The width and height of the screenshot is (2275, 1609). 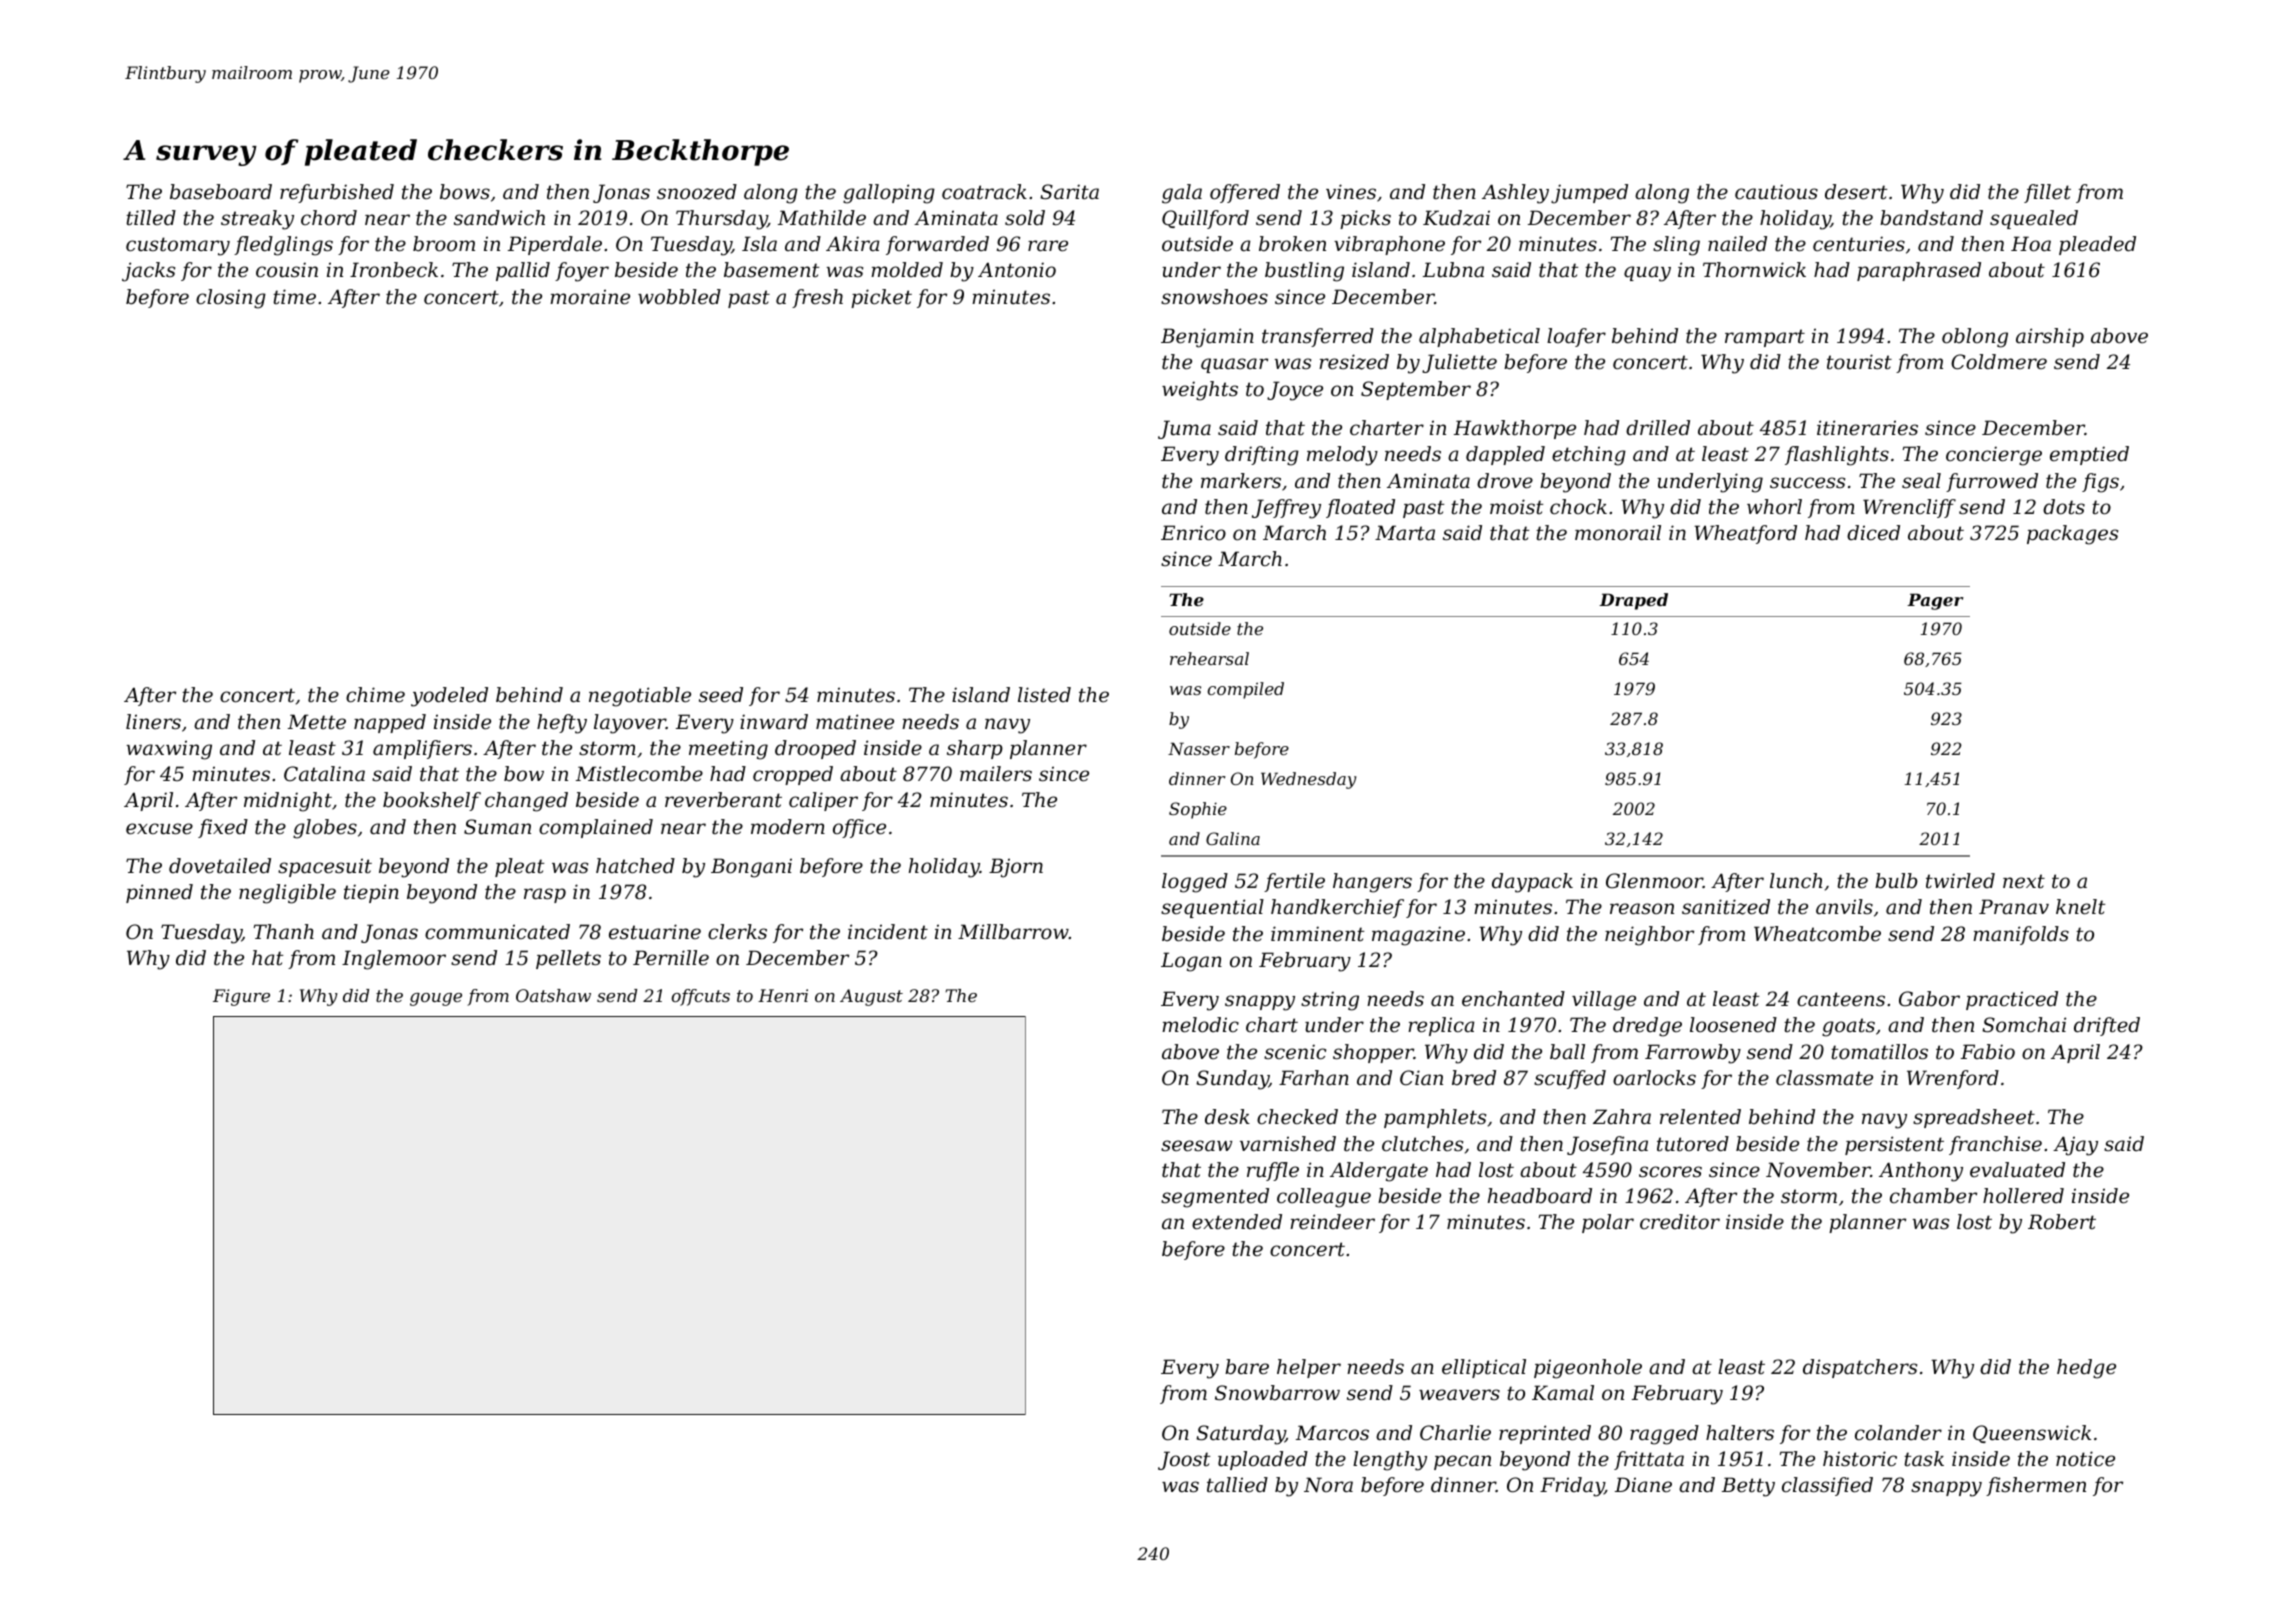 What do you see at coordinates (432, 801) in the screenshot?
I see `bookshelf` at bounding box center [432, 801].
